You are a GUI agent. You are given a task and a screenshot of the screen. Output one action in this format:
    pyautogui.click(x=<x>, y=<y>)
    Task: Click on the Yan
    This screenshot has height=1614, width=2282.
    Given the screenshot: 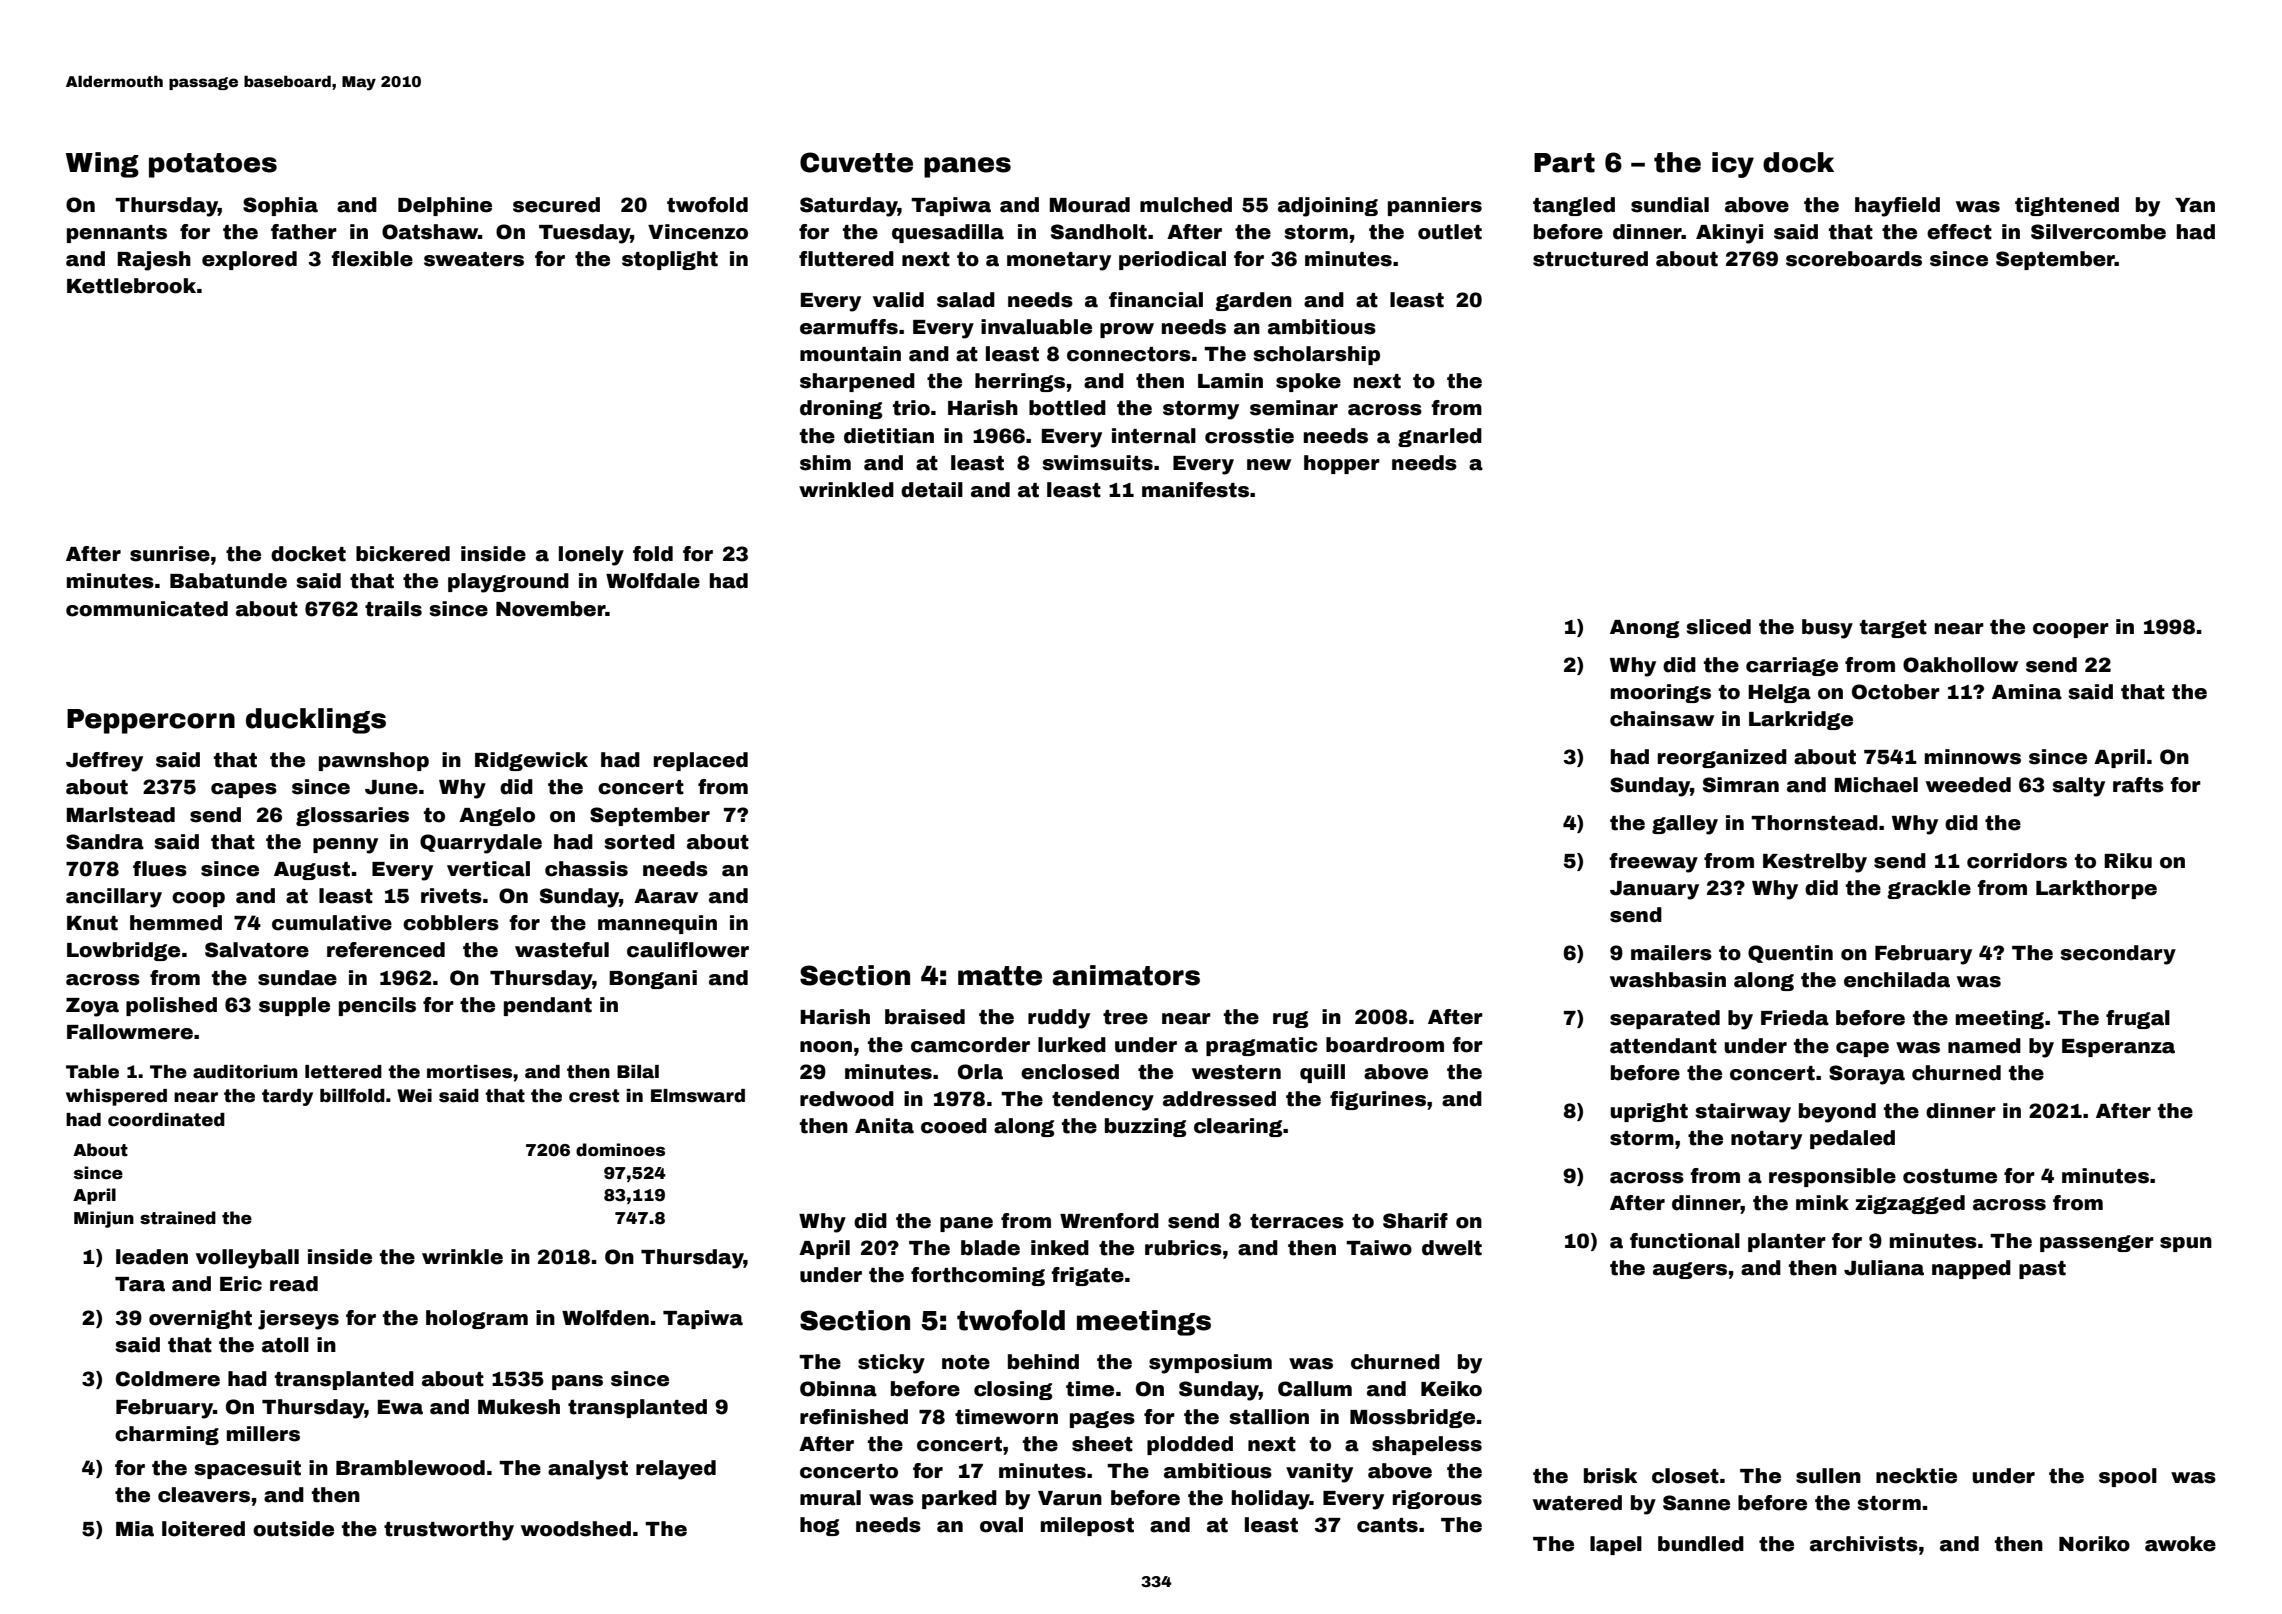 What is the action you would take?
    pyautogui.click(x=2195, y=205)
